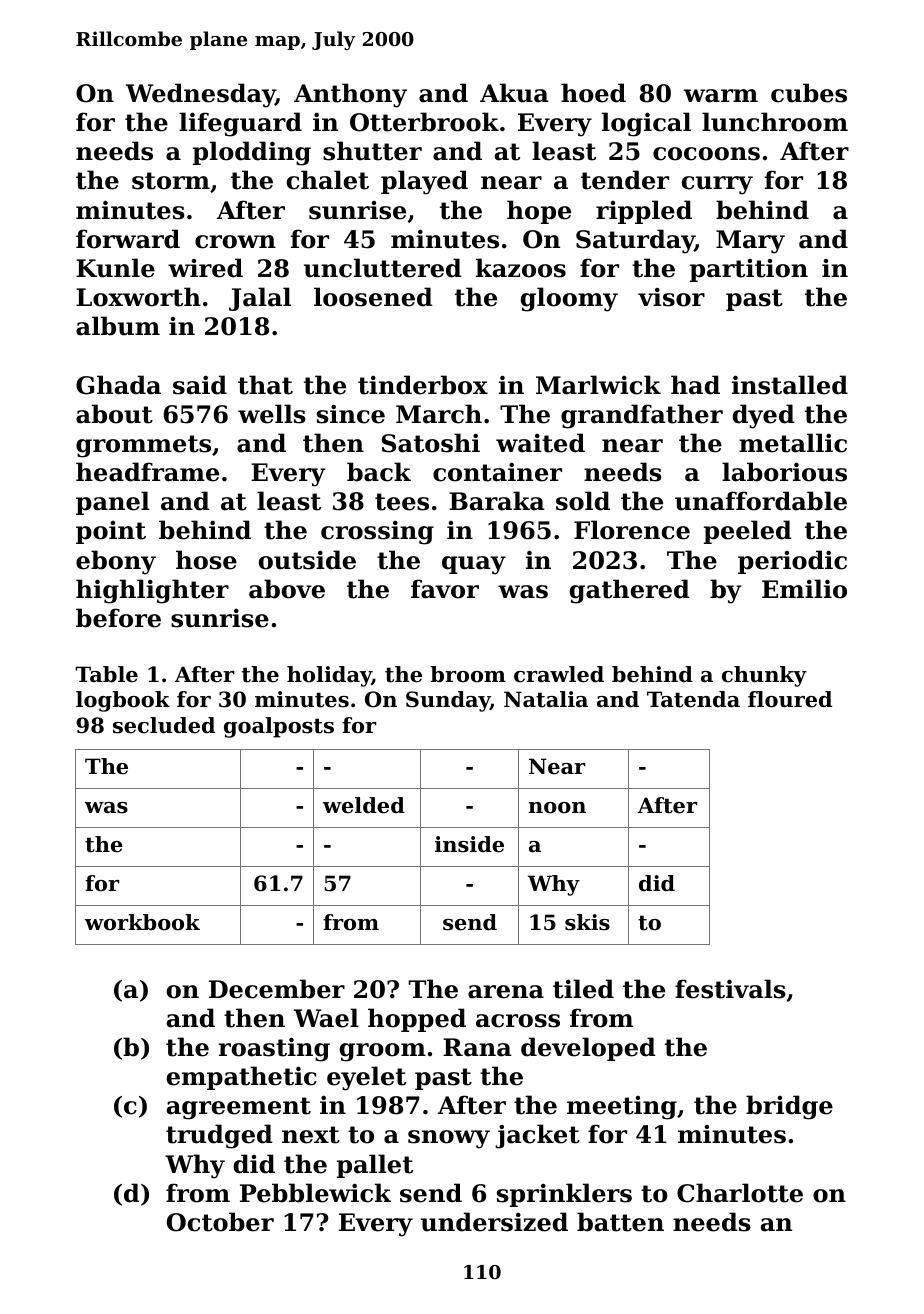 The width and height of the document is (924, 1314). What do you see at coordinates (219, 1136) in the document?
I see `trudged` at bounding box center [219, 1136].
